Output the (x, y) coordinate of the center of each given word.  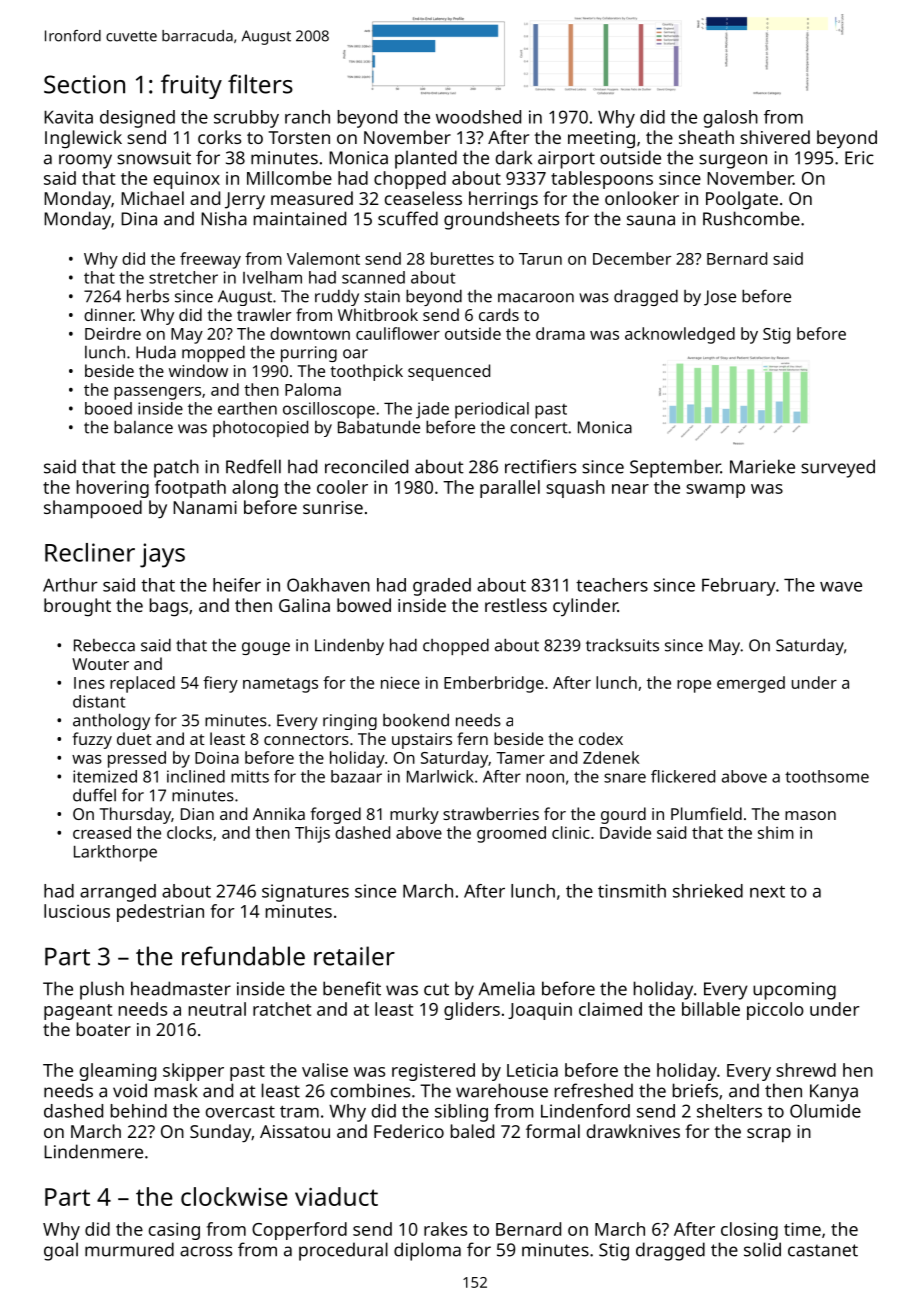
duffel (94, 795)
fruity (191, 86)
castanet (823, 1250)
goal (61, 1251)
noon (545, 778)
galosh (731, 119)
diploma (427, 1251)
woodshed (478, 117)
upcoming (794, 991)
